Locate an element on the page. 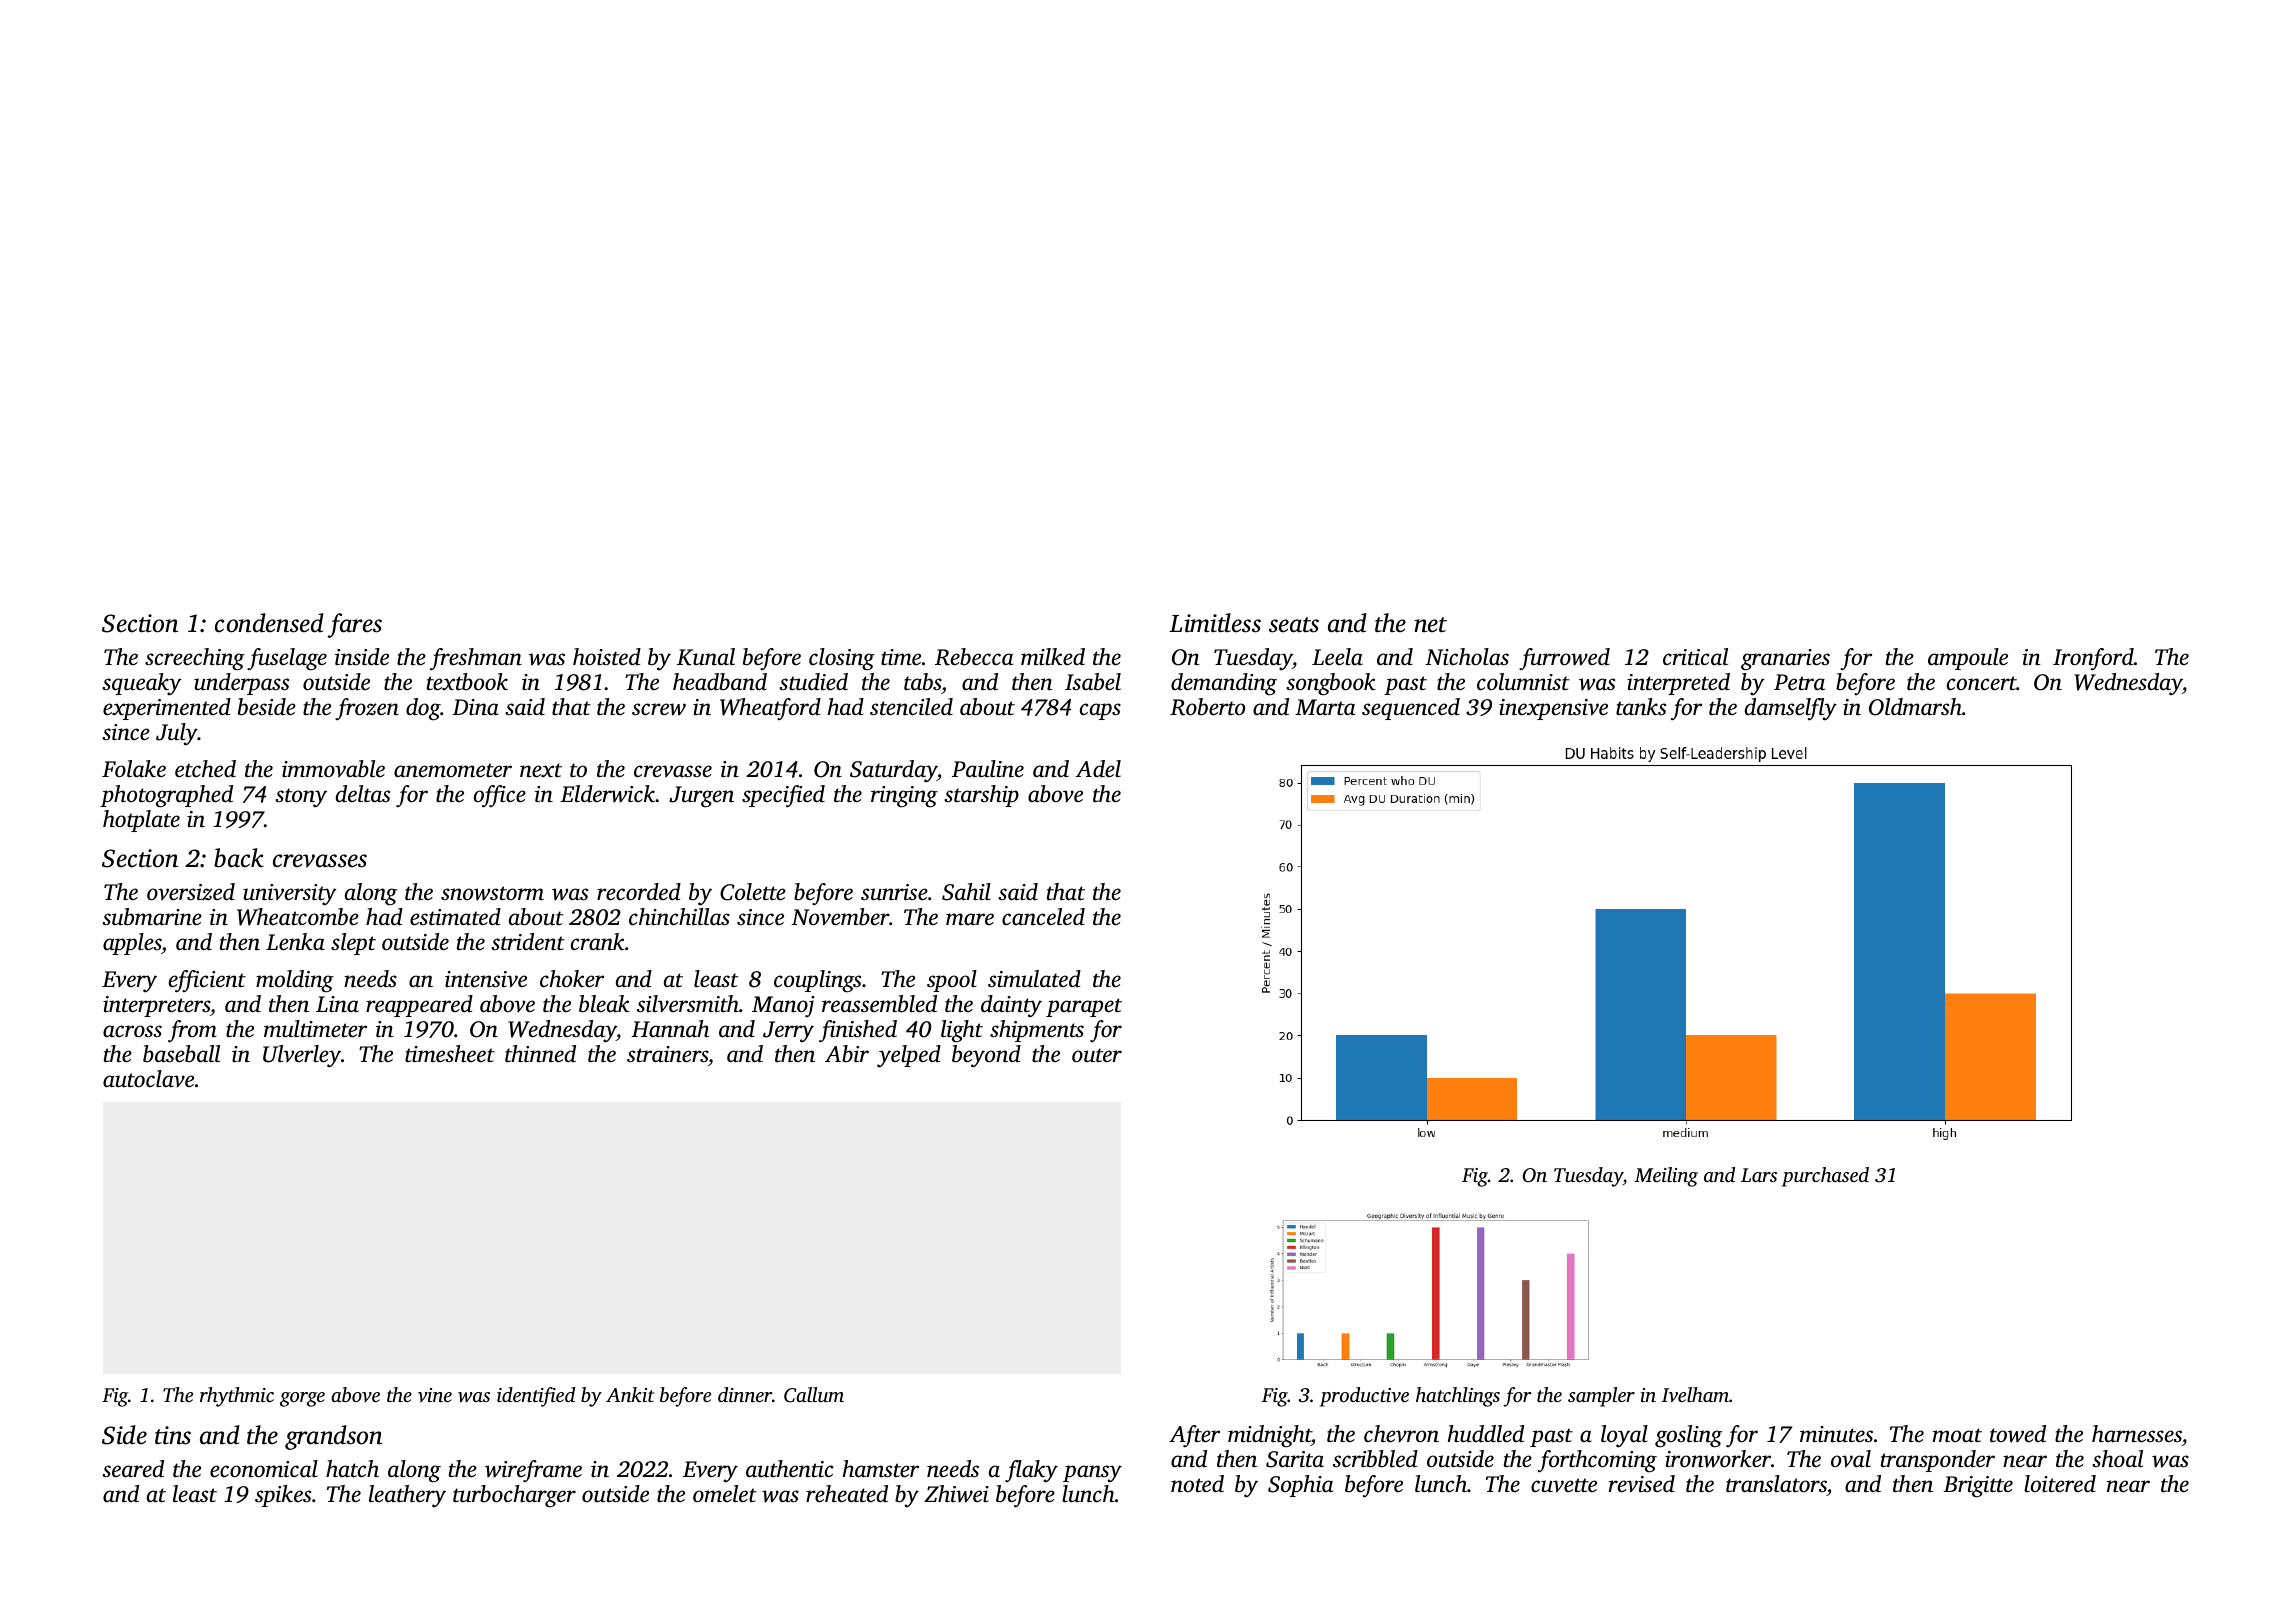 The height and width of the page is (1620, 2292). harnesses is located at coordinates (2137, 1434).
